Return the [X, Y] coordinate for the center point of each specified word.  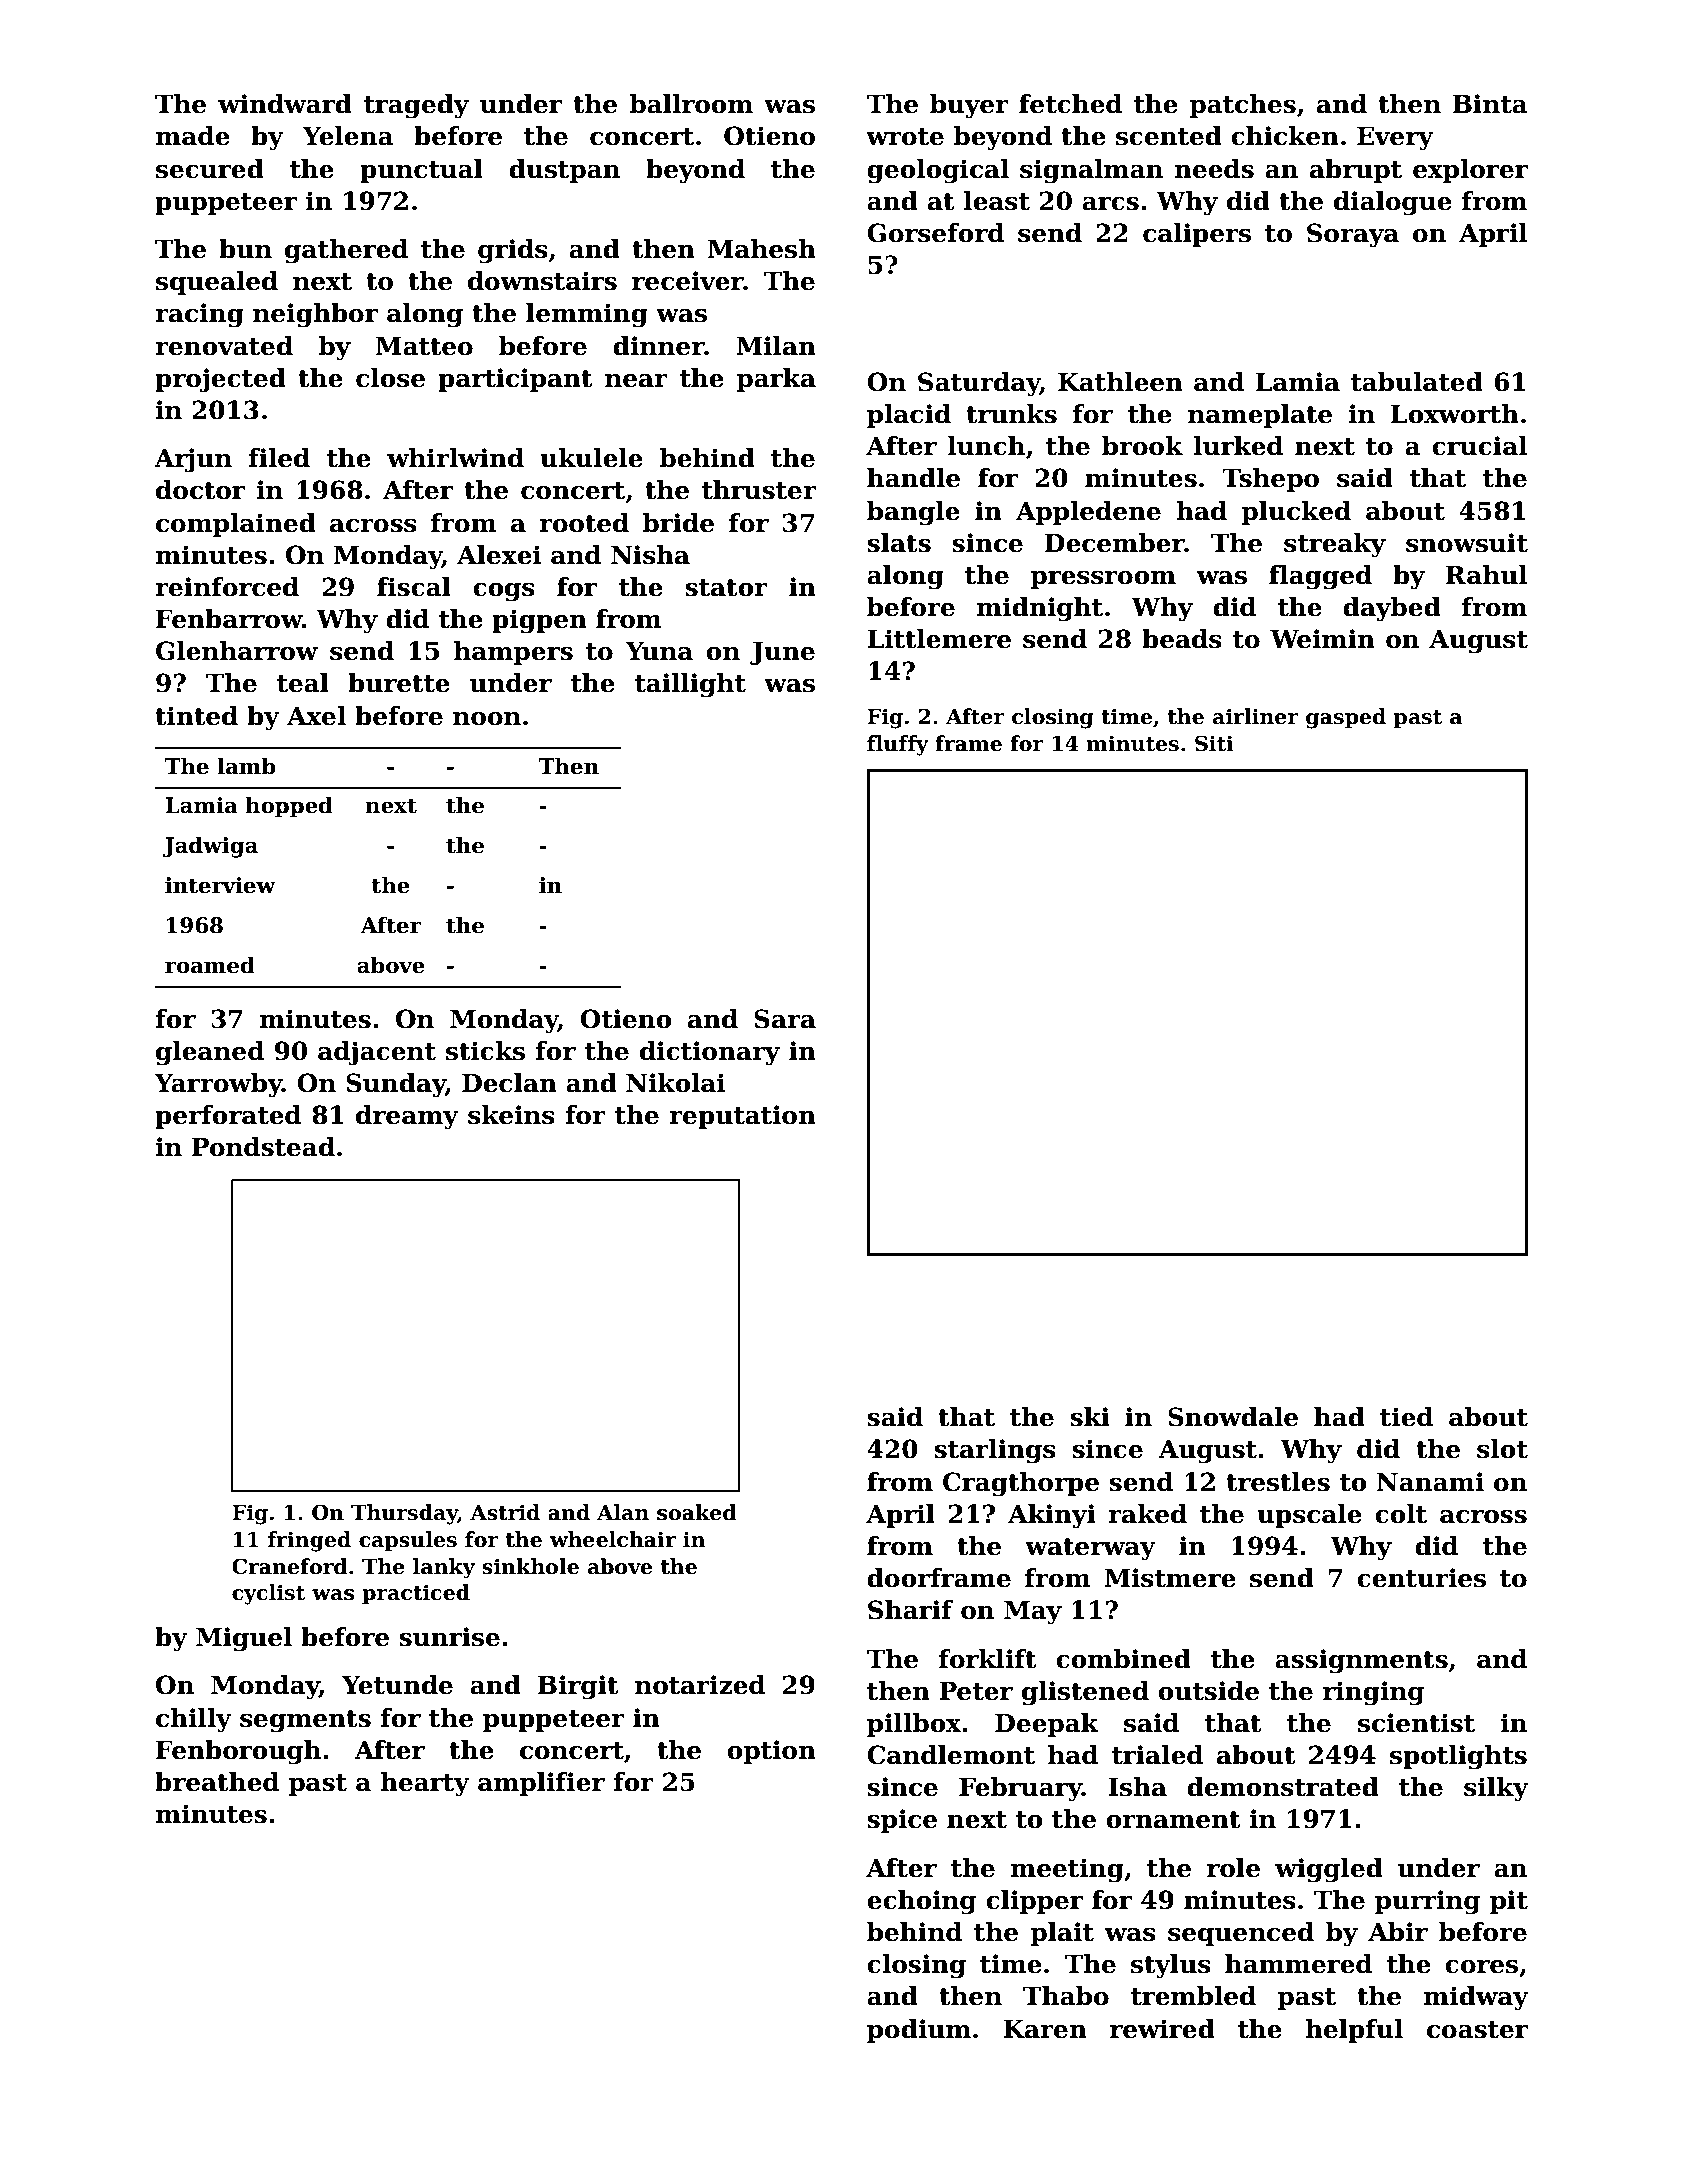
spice [902, 1821]
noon [487, 719]
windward [285, 104]
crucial [1479, 446]
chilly [194, 1720]
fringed [309, 1541]
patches [1243, 106]
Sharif [910, 1610]
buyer [969, 106]
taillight [690, 685]
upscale [1309, 1516]
